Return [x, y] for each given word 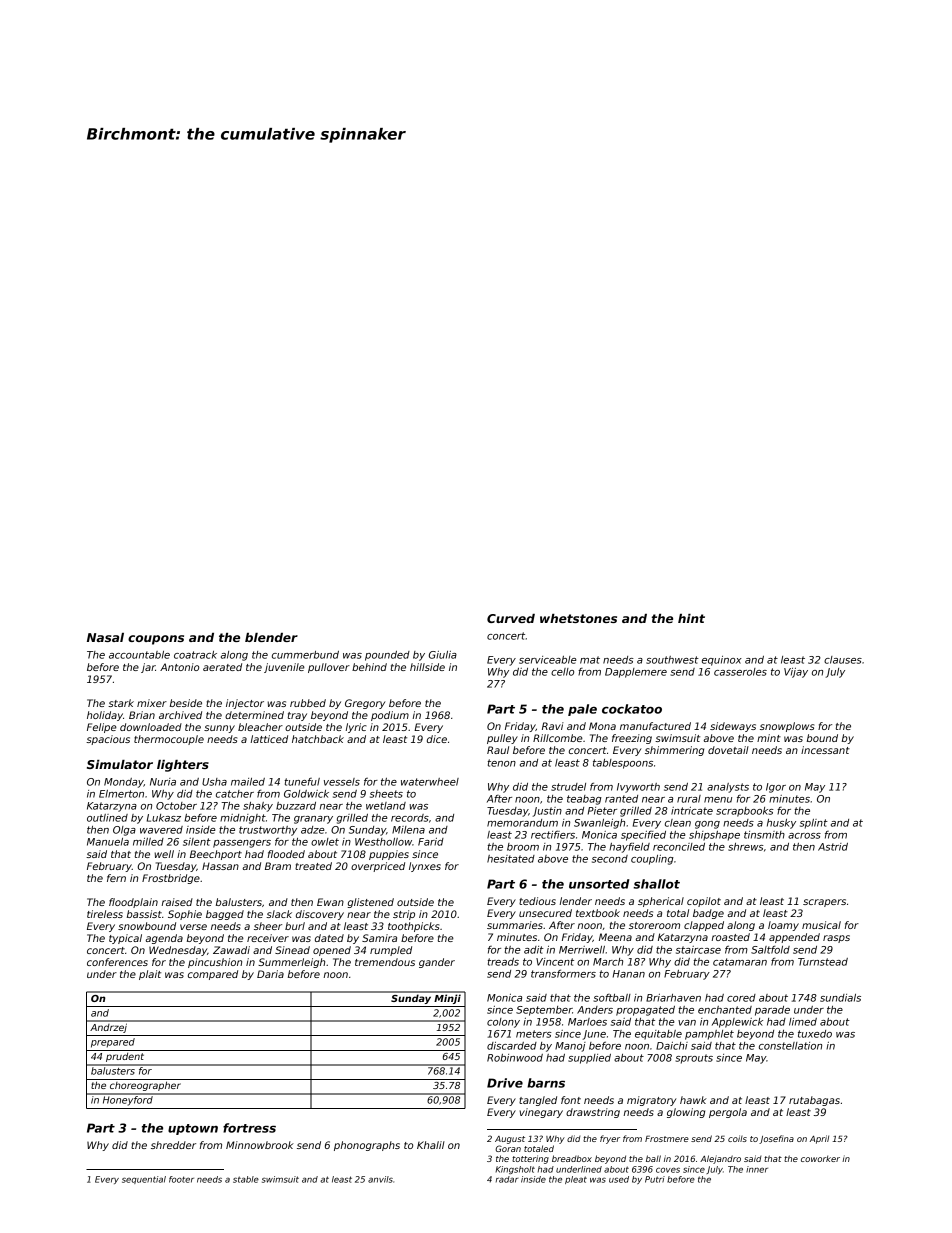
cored [741, 998]
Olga [124, 831]
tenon [502, 763]
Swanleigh [599, 824]
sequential [144, 1180]
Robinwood [515, 1058]
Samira [379, 938]
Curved [511, 618]
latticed [269, 739]
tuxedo [815, 1034]
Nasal [105, 637]
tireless [105, 914]
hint [691, 618]
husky [781, 824]
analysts [728, 788]
